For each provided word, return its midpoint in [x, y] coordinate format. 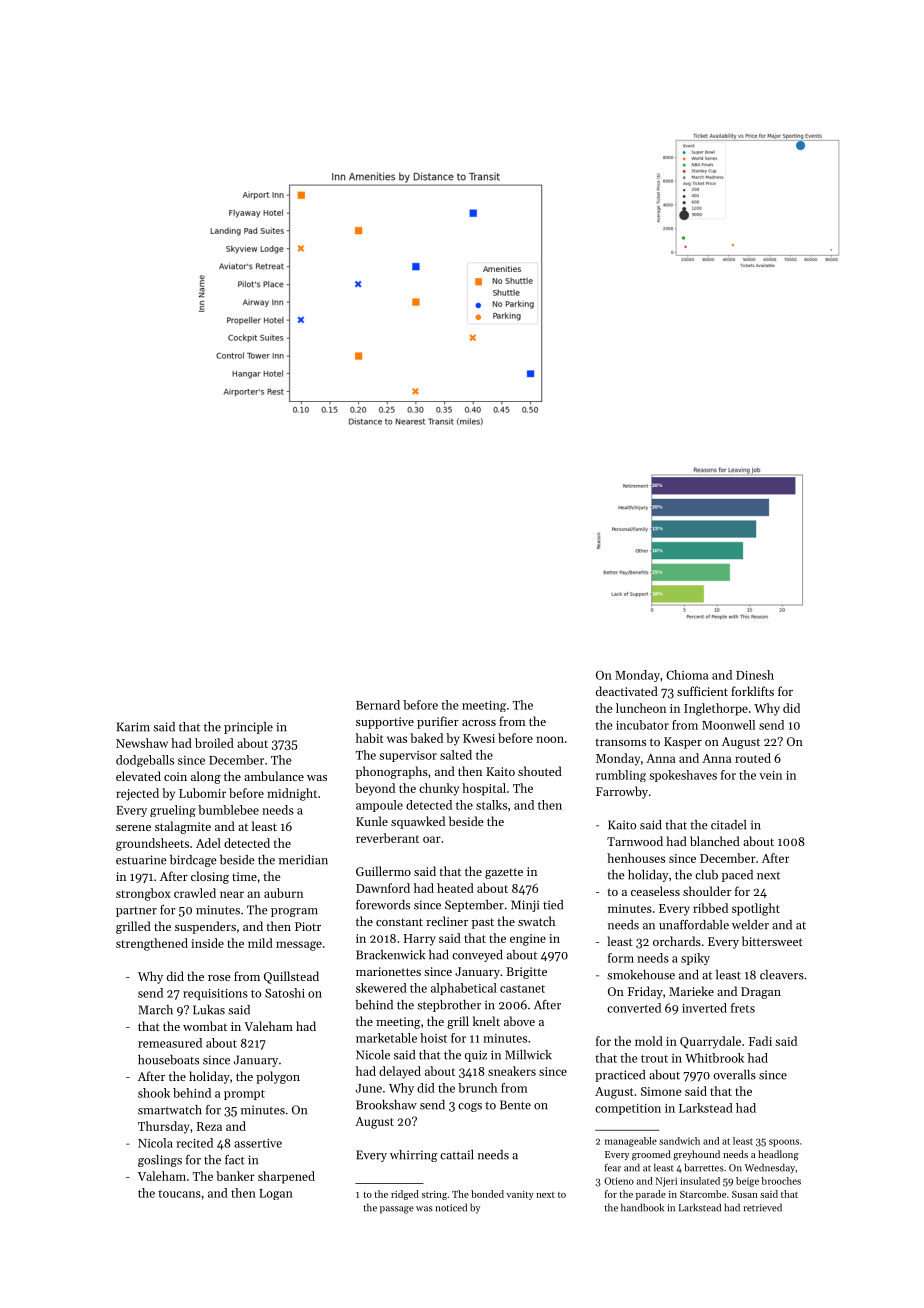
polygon [278, 1077]
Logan [276, 1194]
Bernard [378, 705]
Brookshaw [386, 1105]
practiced [620, 1076]
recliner [447, 921]
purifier [438, 722]
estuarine [141, 860]
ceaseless [655, 891]
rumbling [621, 776]
